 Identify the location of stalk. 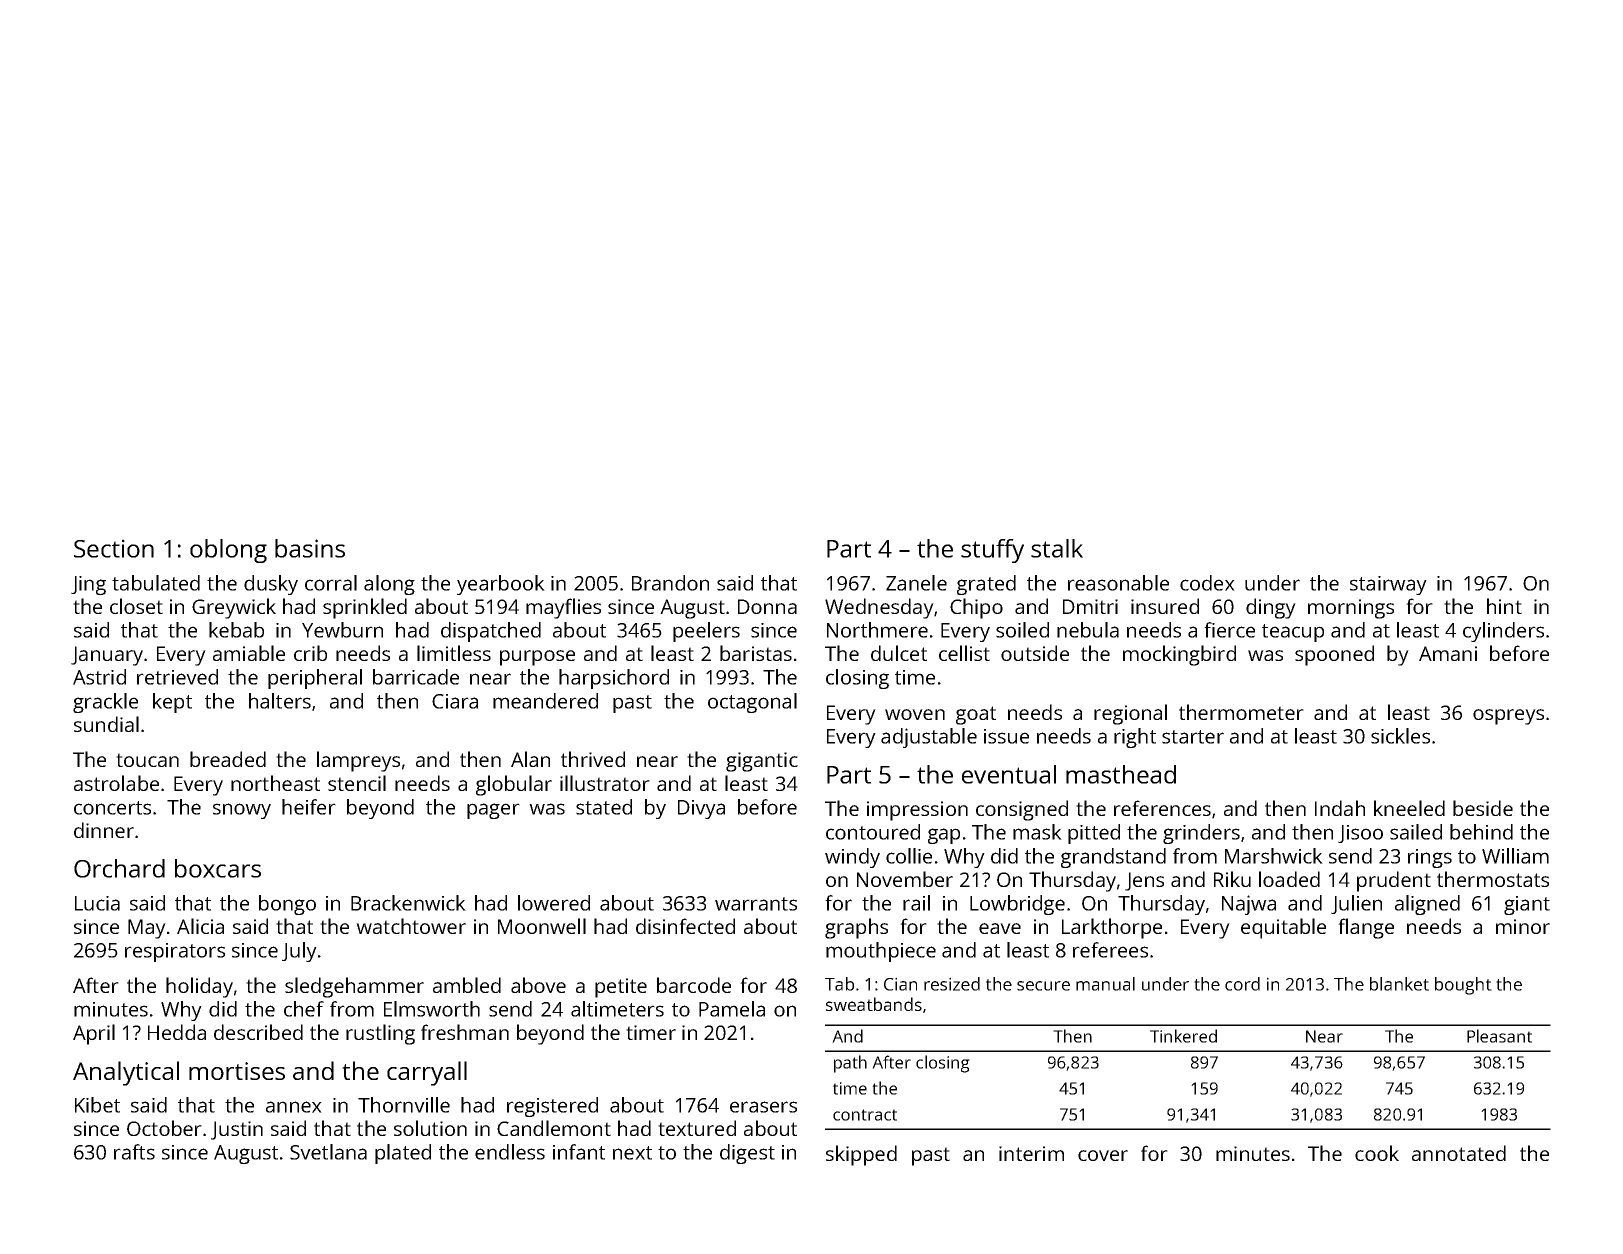
(1057, 548).
